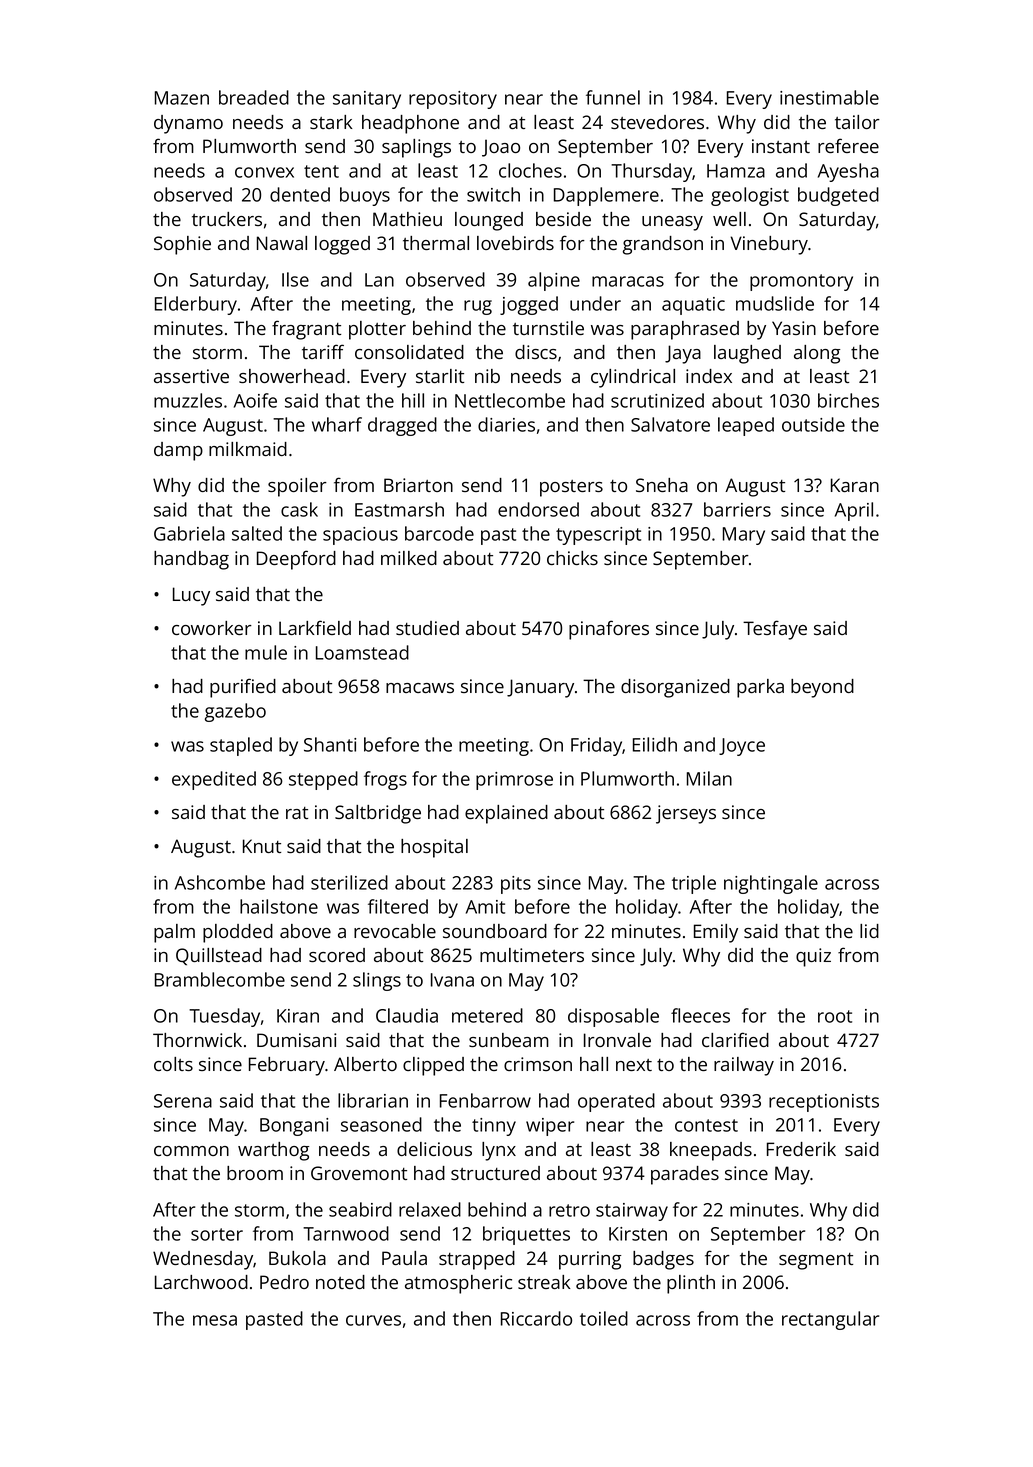 The image size is (1033, 1467). I want to click on Friday, so click(597, 746).
